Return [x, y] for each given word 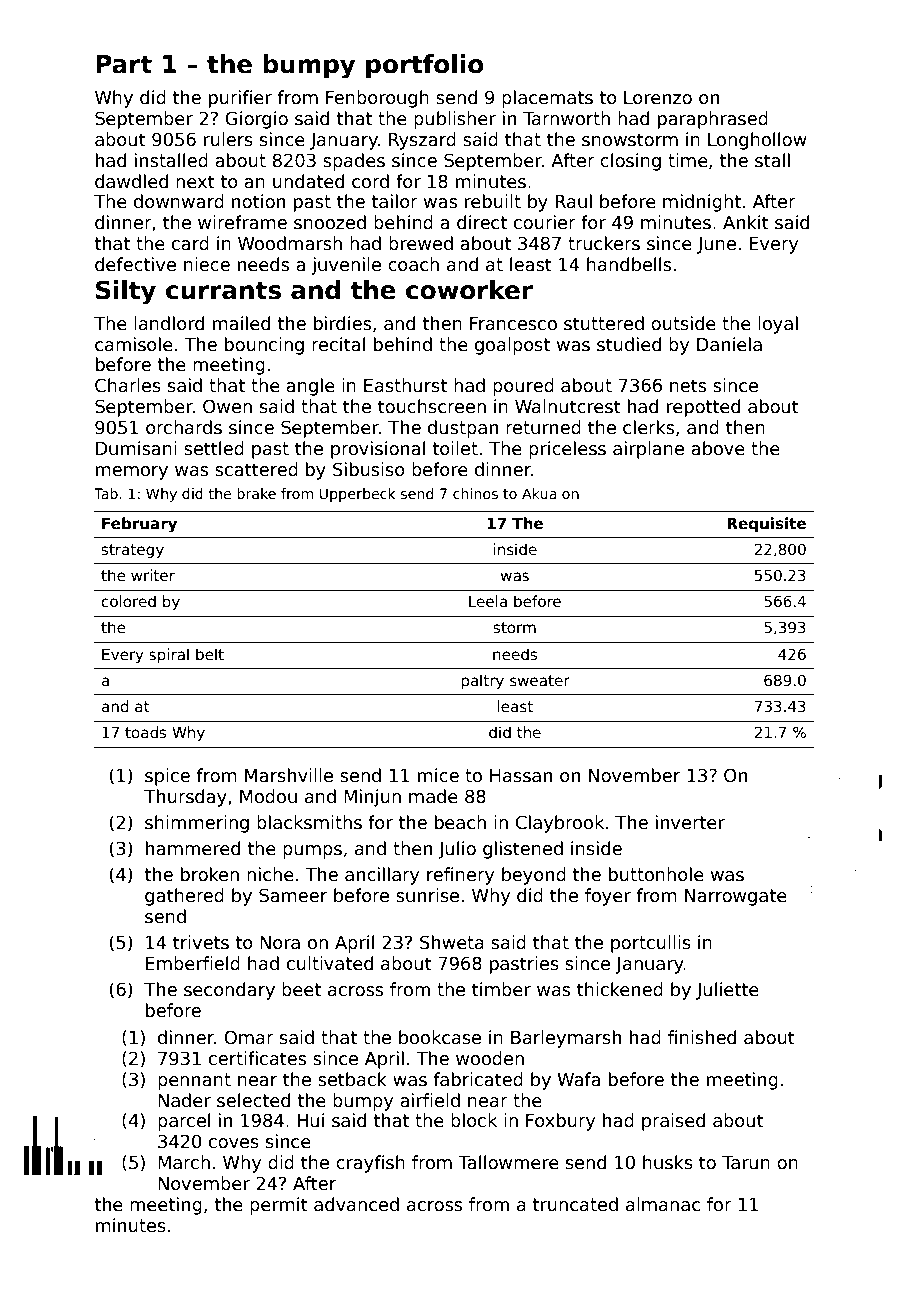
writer [153, 575]
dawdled [131, 181]
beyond [534, 876]
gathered [184, 897]
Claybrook [560, 824]
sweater [540, 680]
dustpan [463, 429]
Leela [488, 601]
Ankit [746, 222]
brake [256, 493]
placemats [547, 99]
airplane [648, 450]
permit [279, 1206]
